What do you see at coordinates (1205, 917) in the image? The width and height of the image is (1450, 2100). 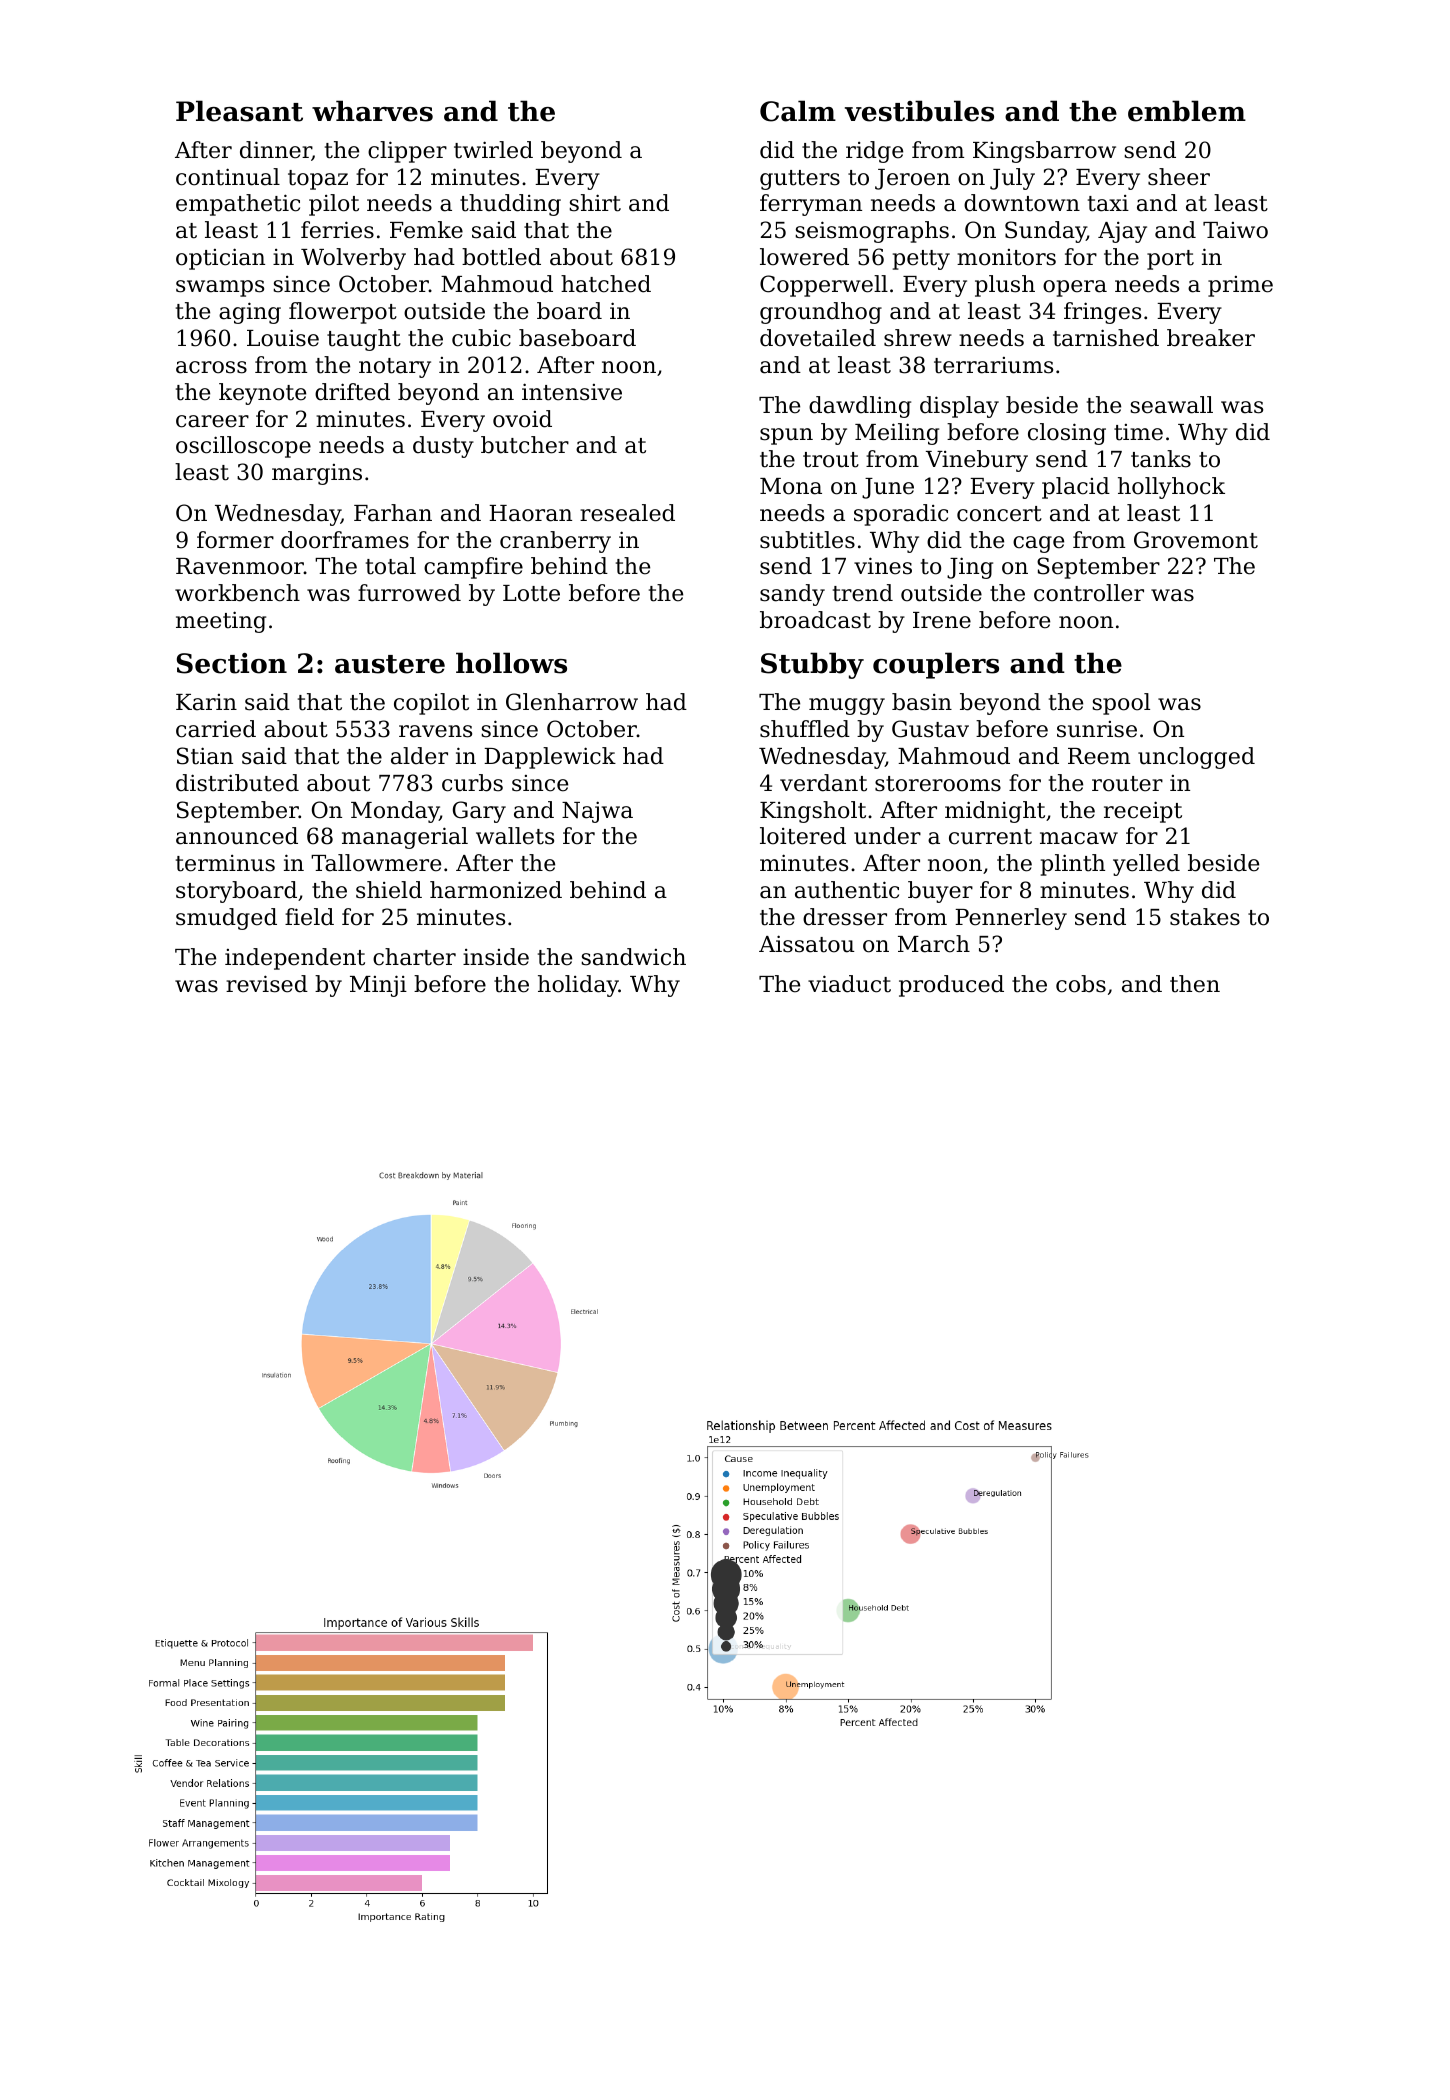 I see `stakes` at bounding box center [1205, 917].
